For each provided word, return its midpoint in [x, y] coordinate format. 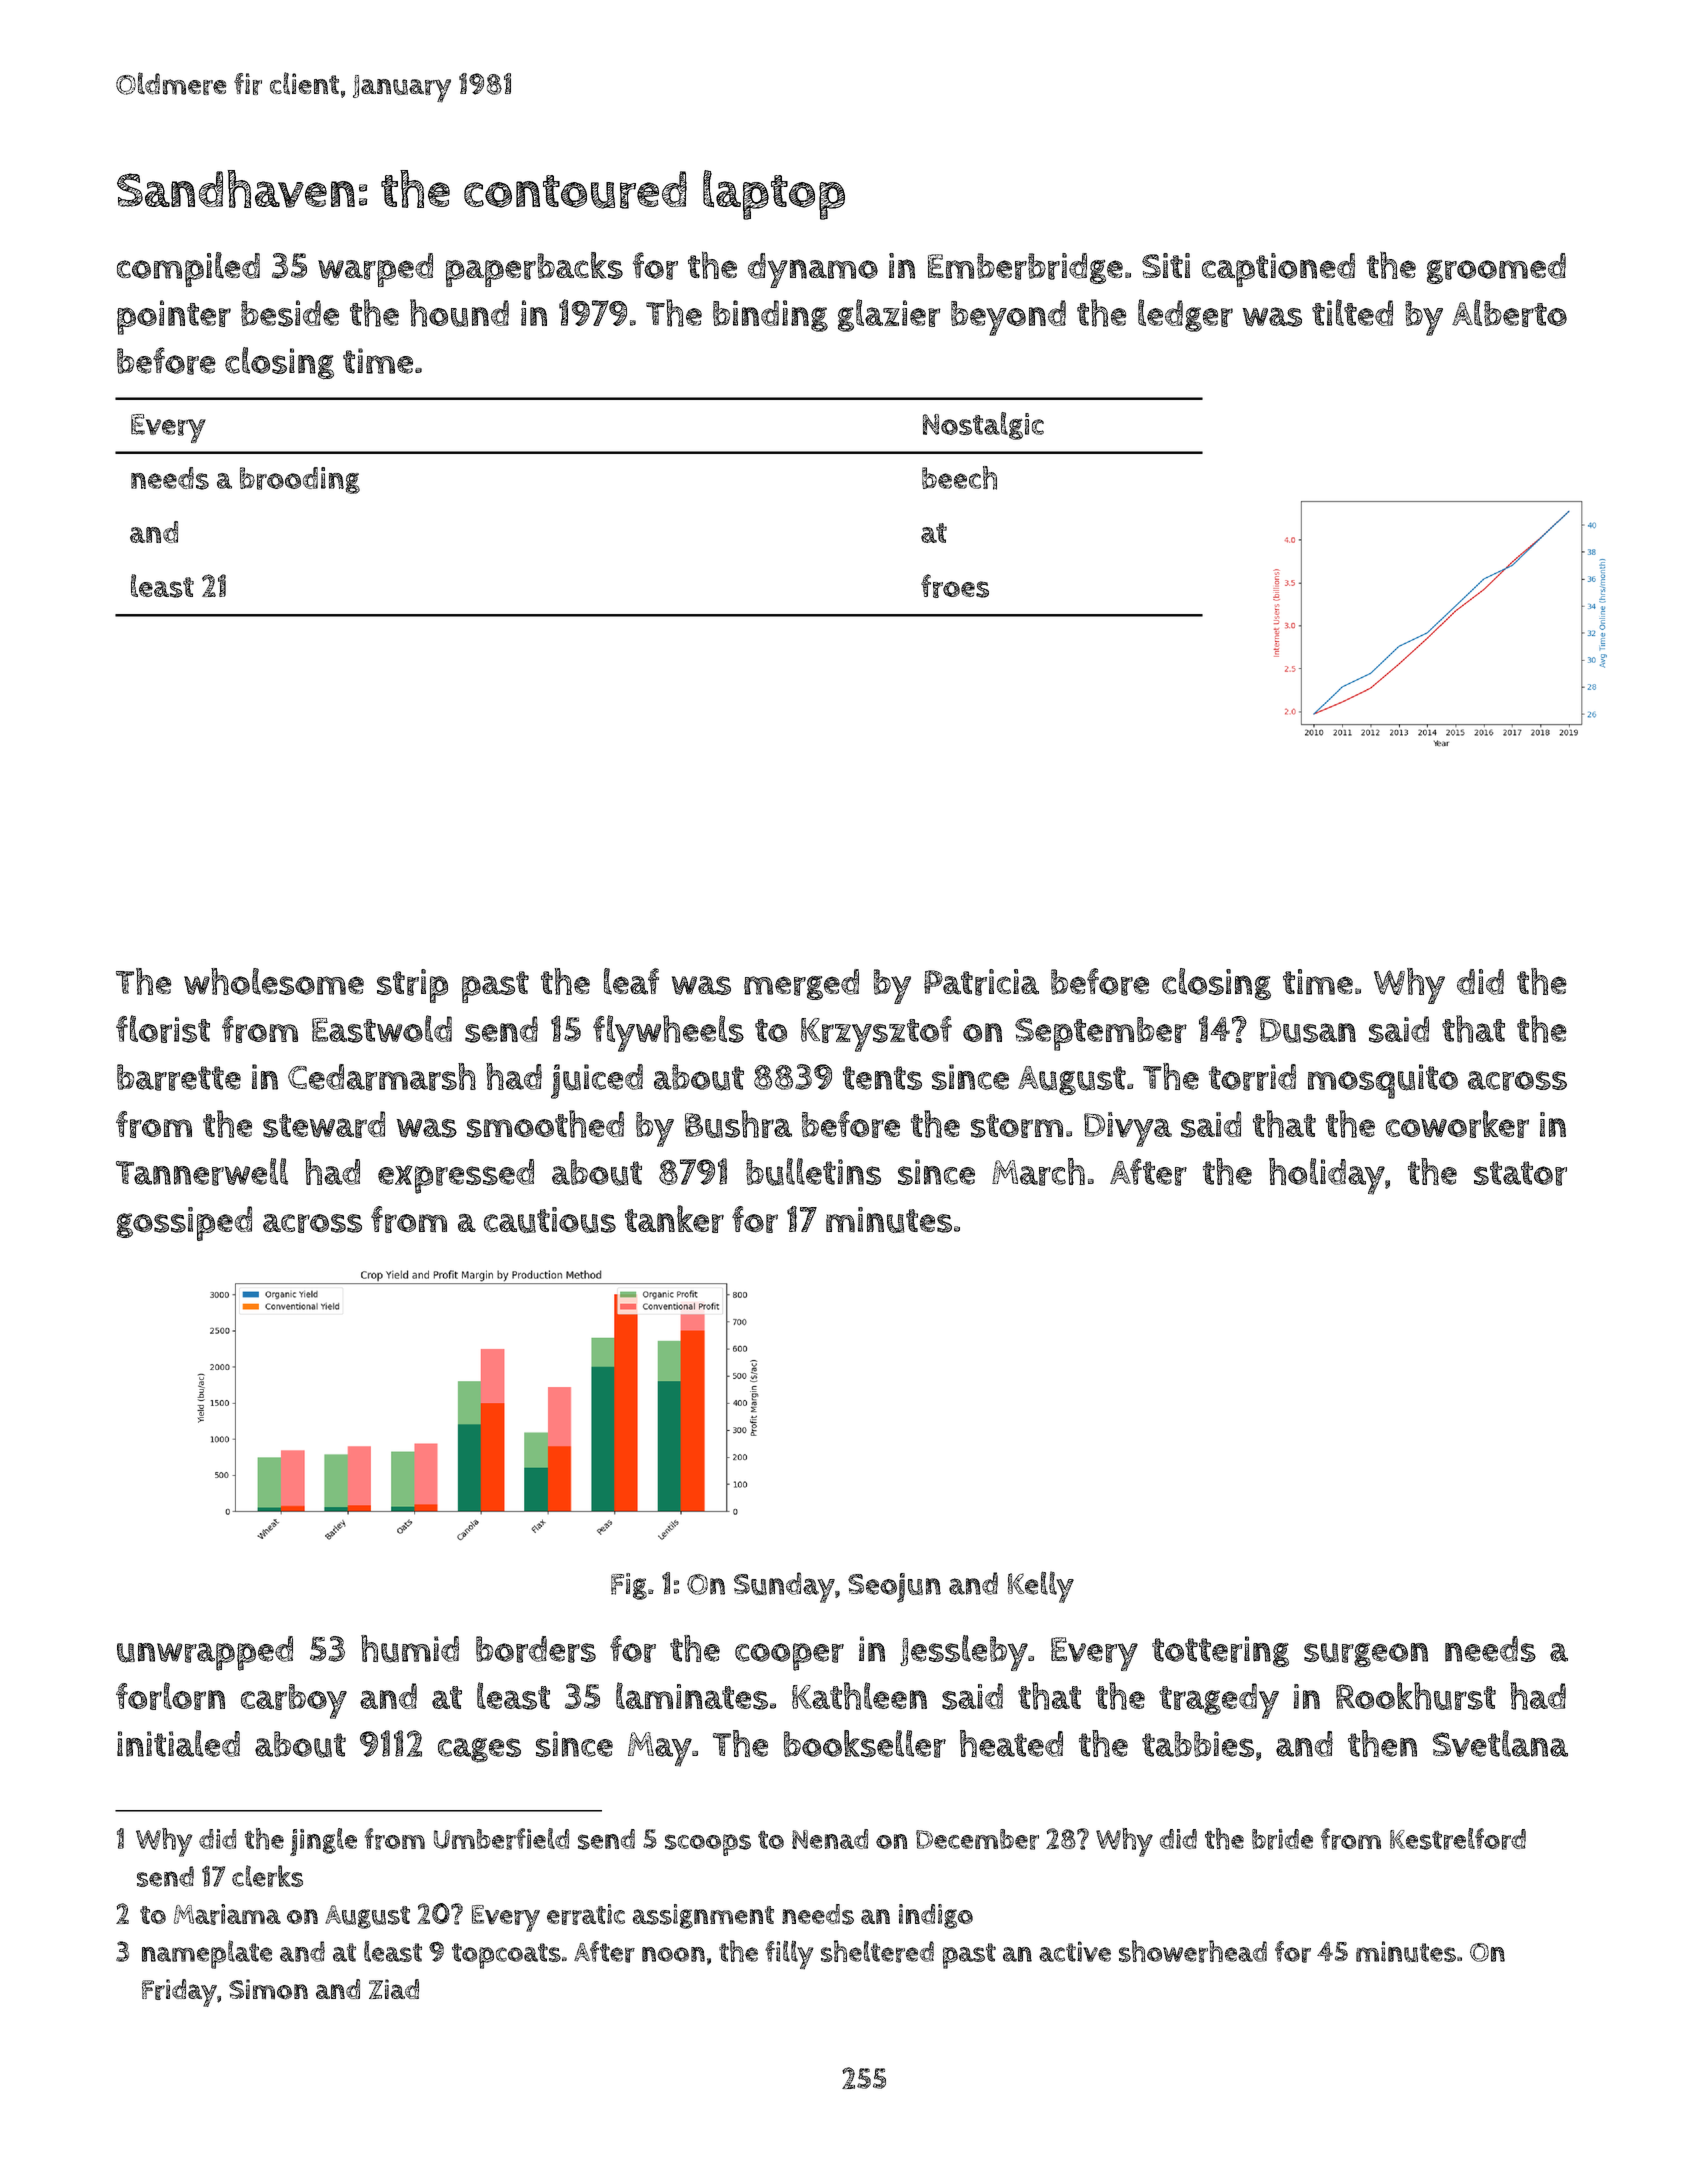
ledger [1185, 315]
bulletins [813, 1172]
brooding [300, 480]
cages [479, 1750]
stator [1520, 1173]
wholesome [274, 981]
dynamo [813, 270]
